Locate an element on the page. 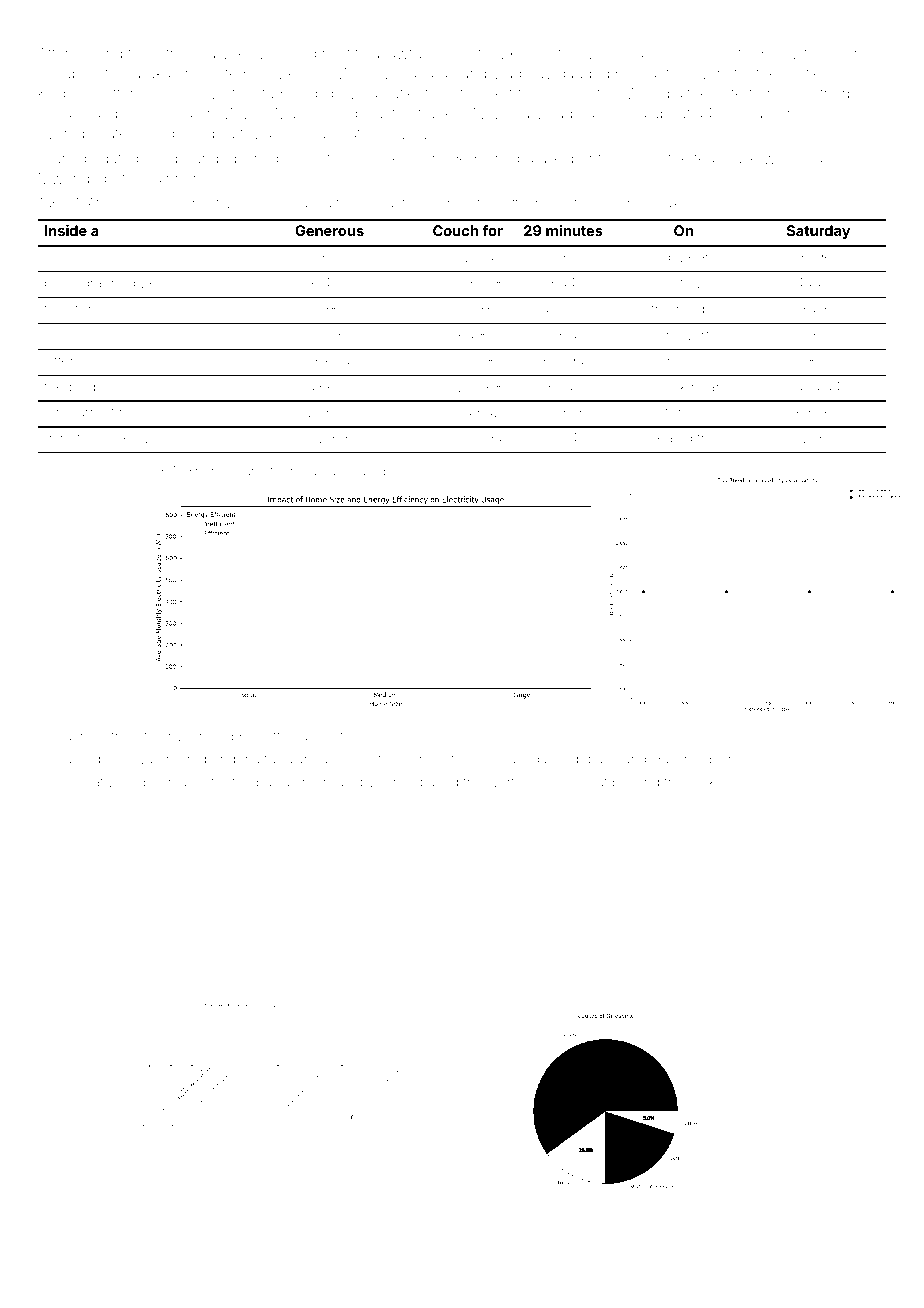 The width and height of the document is (924, 1308). strawberry is located at coordinates (229, 55).
